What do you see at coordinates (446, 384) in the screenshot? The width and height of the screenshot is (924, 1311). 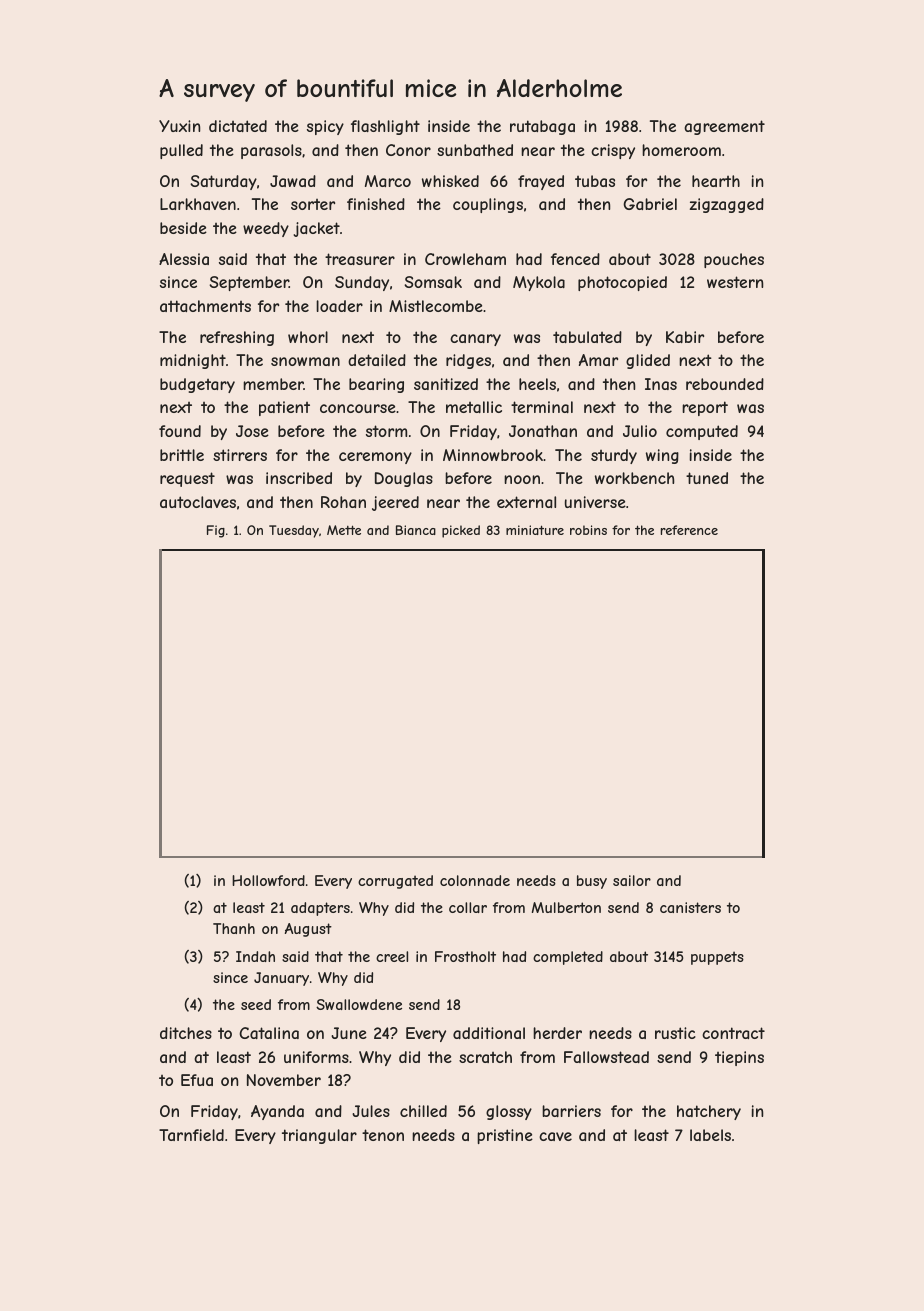 I see `sanitized` at bounding box center [446, 384].
